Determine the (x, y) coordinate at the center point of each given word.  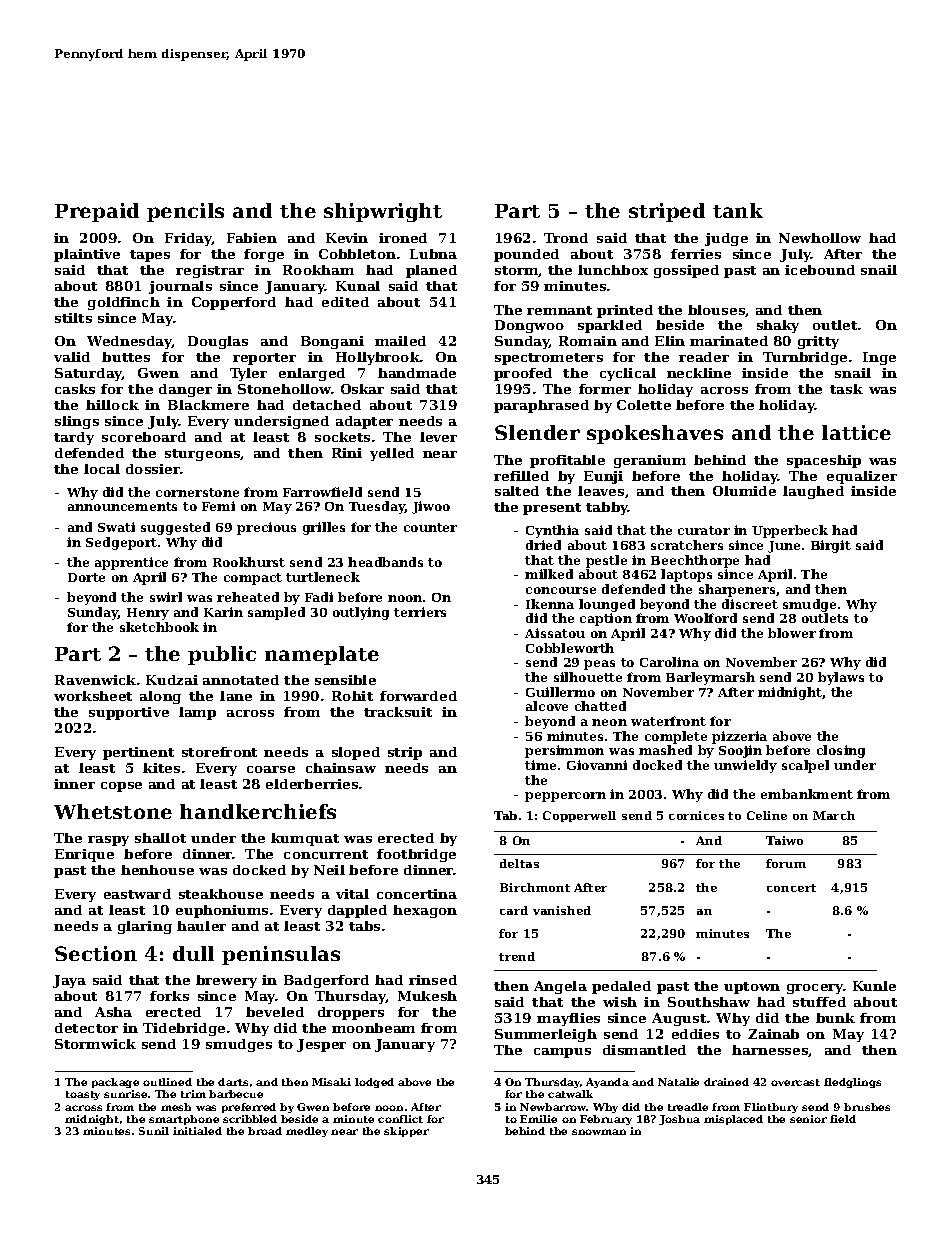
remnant (559, 310)
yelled (392, 454)
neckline (699, 373)
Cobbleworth (570, 648)
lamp (197, 713)
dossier (153, 469)
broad (265, 1131)
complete (676, 737)
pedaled (621, 987)
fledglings (852, 1083)
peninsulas (281, 955)
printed (625, 311)
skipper (406, 1132)
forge (264, 255)
